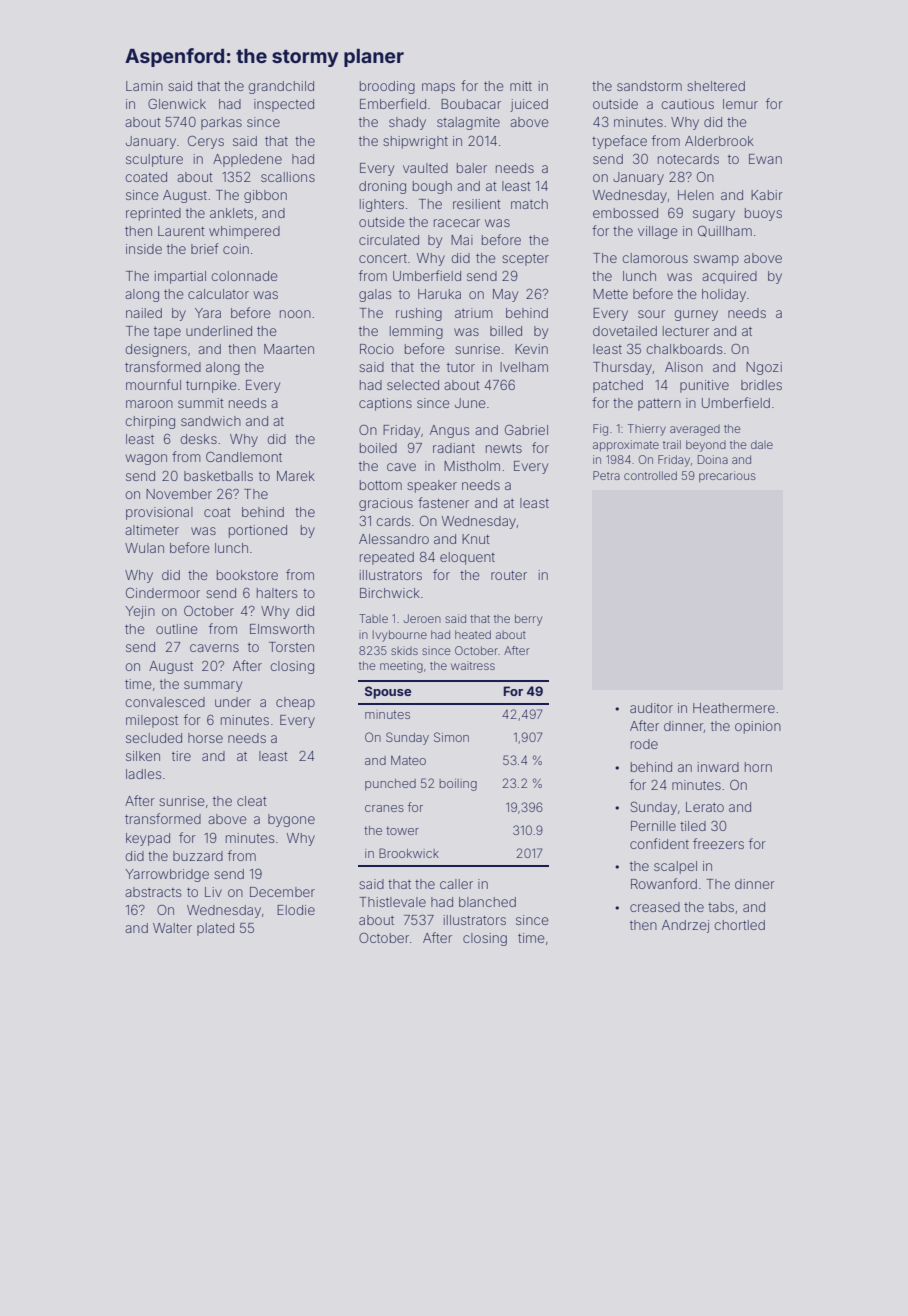  Describe the element at coordinates (521, 86) in the page. I see `mitt` at that location.
